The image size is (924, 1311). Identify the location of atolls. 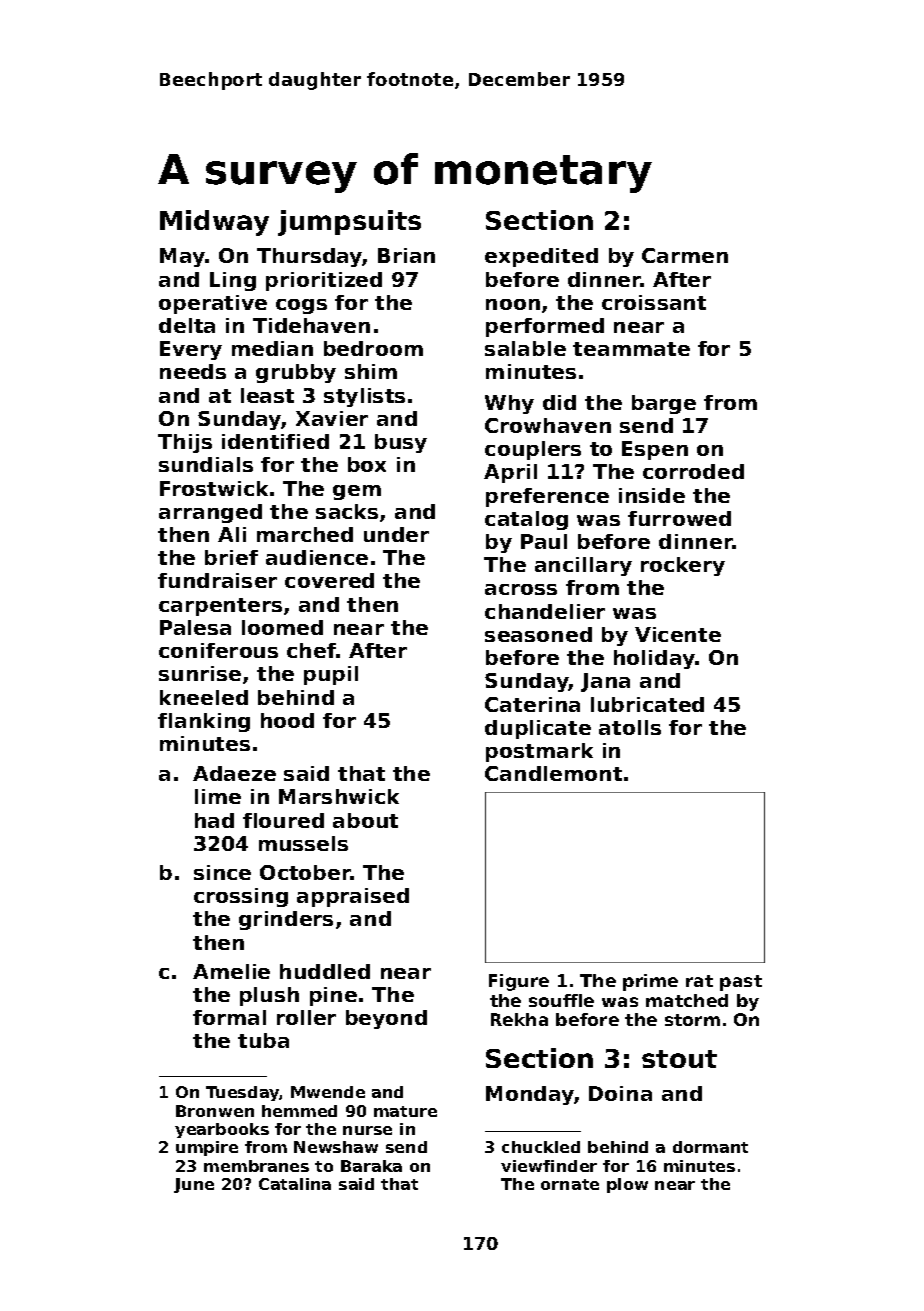
(630, 727).
